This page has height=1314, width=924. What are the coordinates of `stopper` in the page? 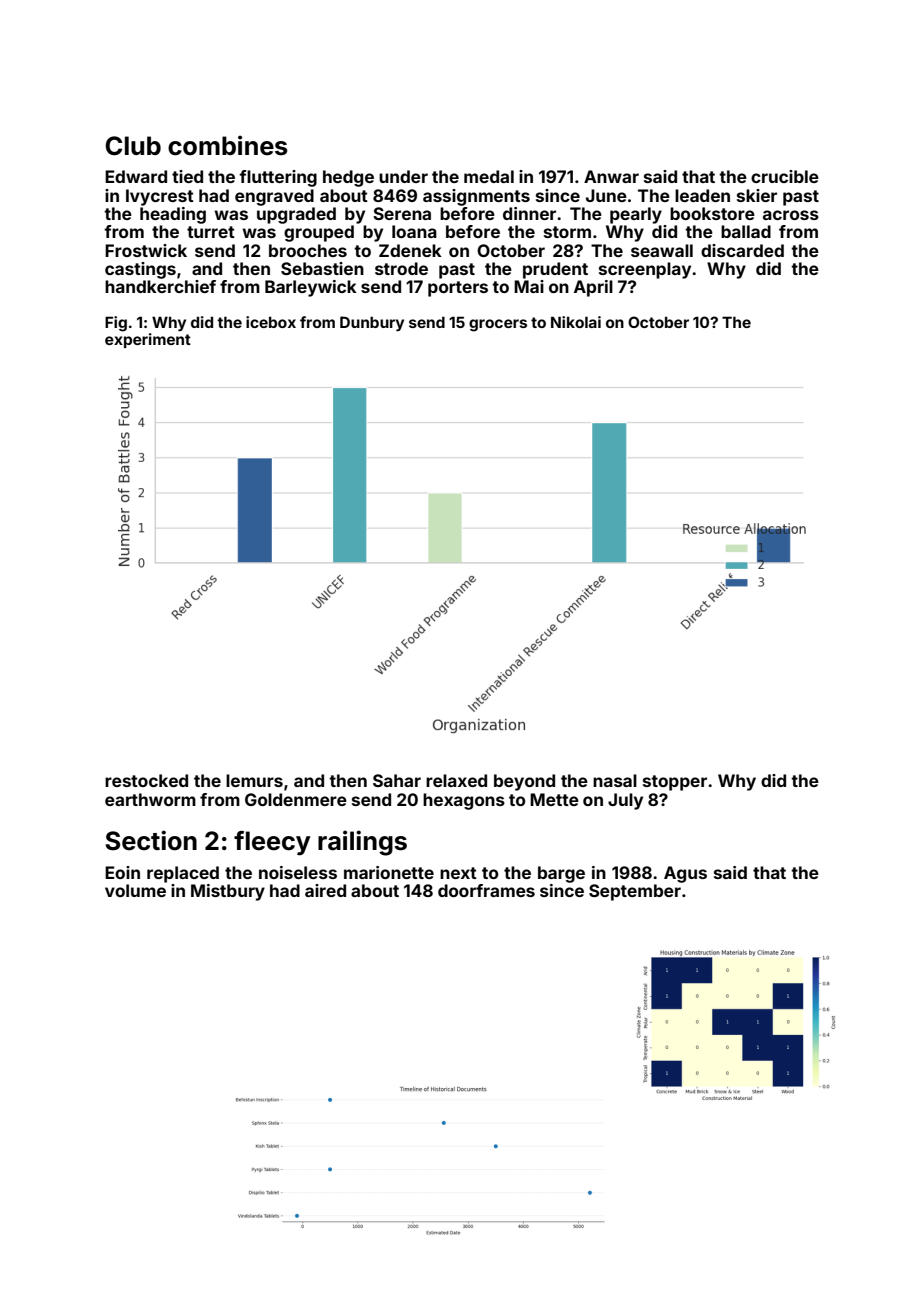 It's located at (675, 783).
